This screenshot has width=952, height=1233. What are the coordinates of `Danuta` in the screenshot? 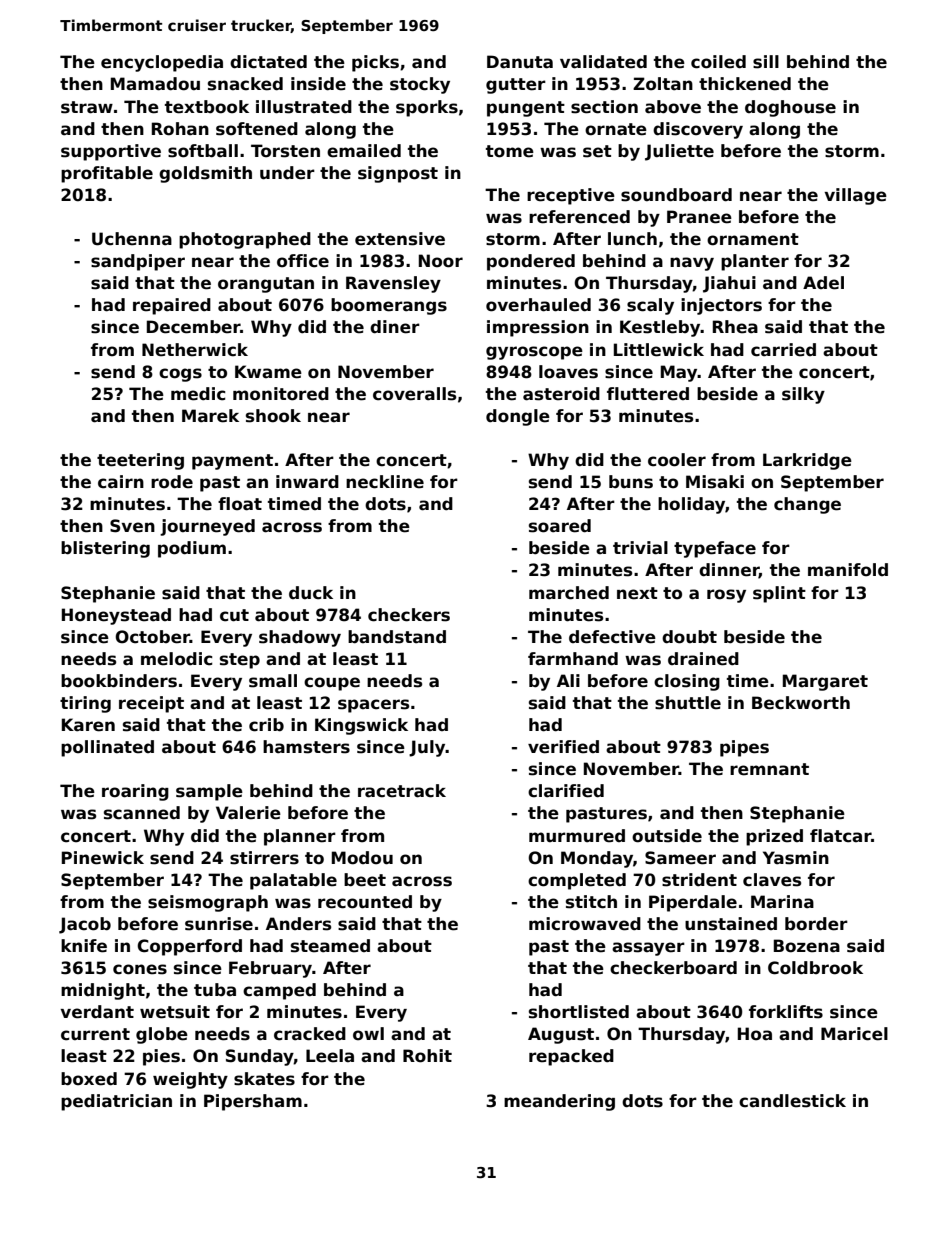 It's located at (520, 62).
